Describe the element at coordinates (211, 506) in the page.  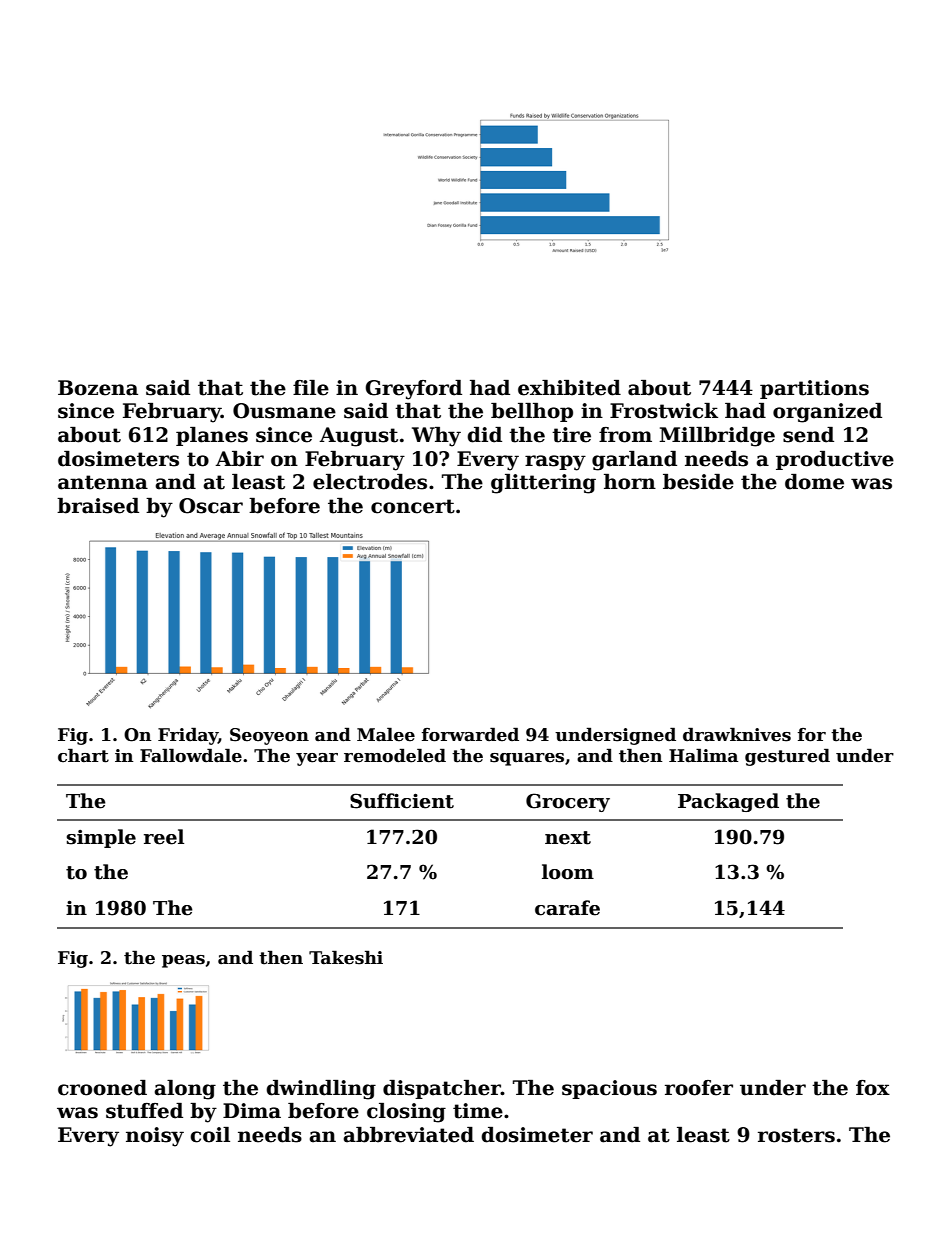
I see `Oscar` at that location.
